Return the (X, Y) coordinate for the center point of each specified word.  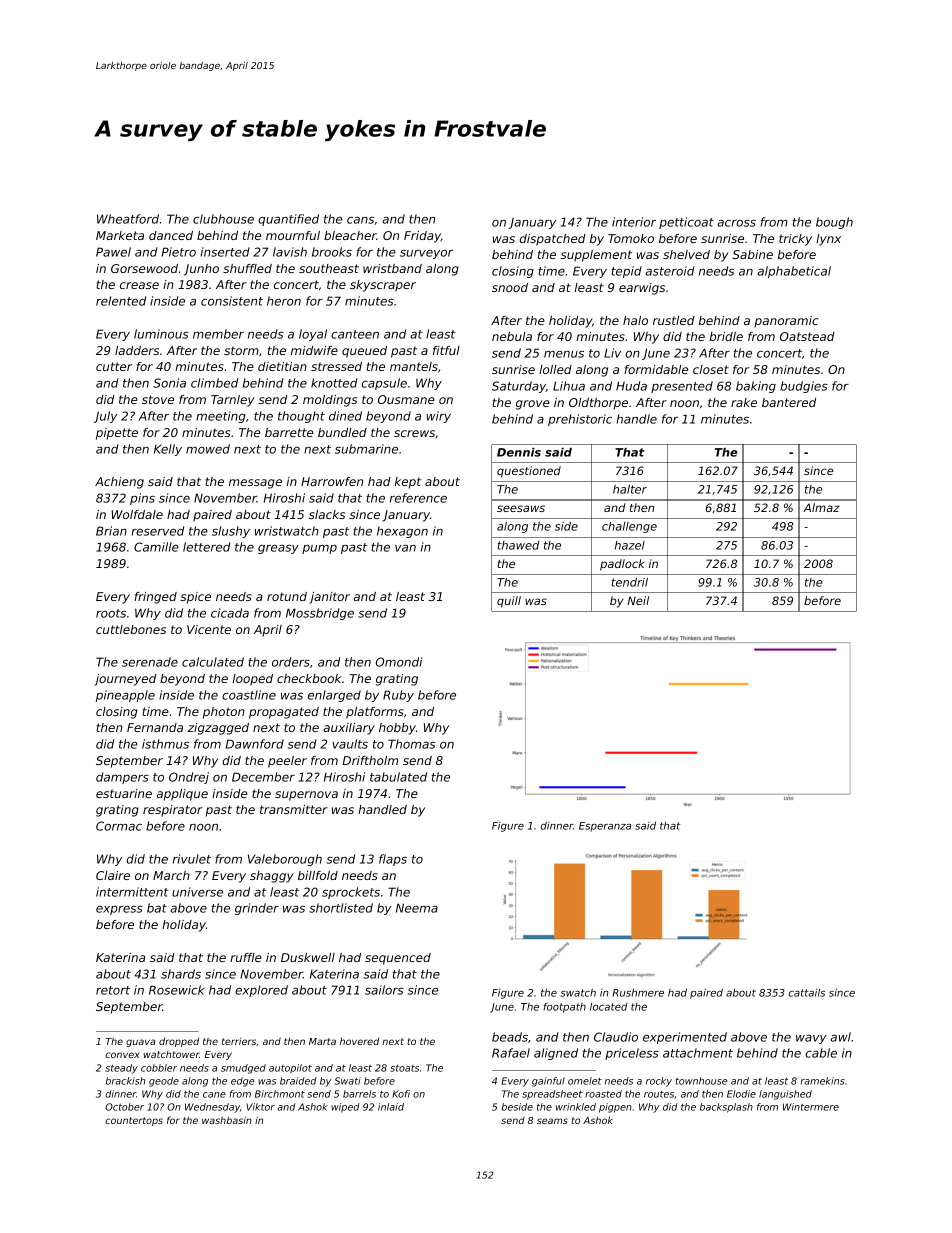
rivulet (192, 859)
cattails (806, 993)
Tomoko (631, 238)
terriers (239, 1041)
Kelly (168, 450)
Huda (631, 386)
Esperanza (605, 827)
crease (139, 285)
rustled (674, 320)
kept (408, 483)
